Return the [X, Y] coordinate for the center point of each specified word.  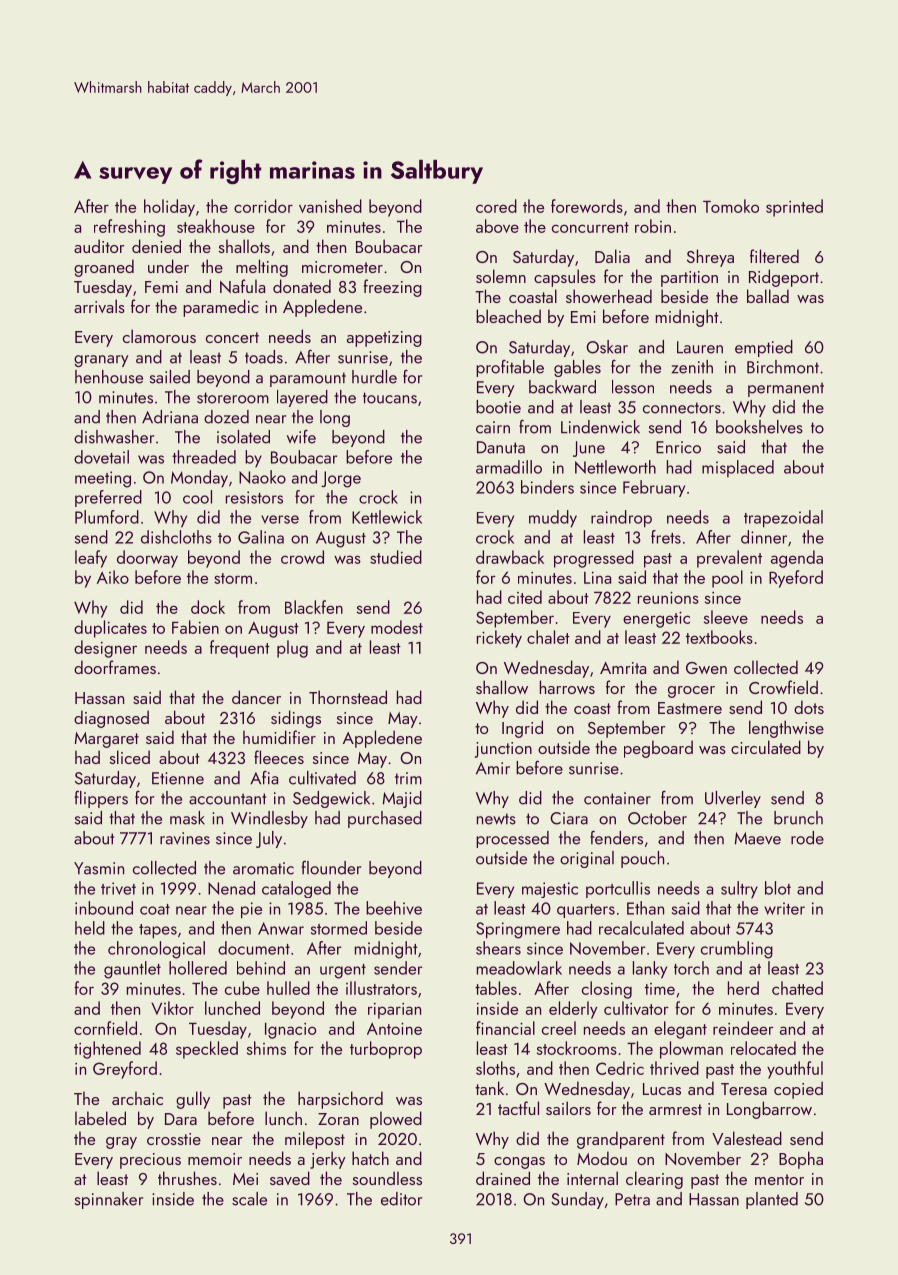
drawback [510, 557]
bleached [508, 316]
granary [101, 361]
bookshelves [759, 427]
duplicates [110, 629]
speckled [207, 1050]
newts [496, 819]
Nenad [231, 888]
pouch [642, 859]
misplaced [738, 468]
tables [496, 988]
